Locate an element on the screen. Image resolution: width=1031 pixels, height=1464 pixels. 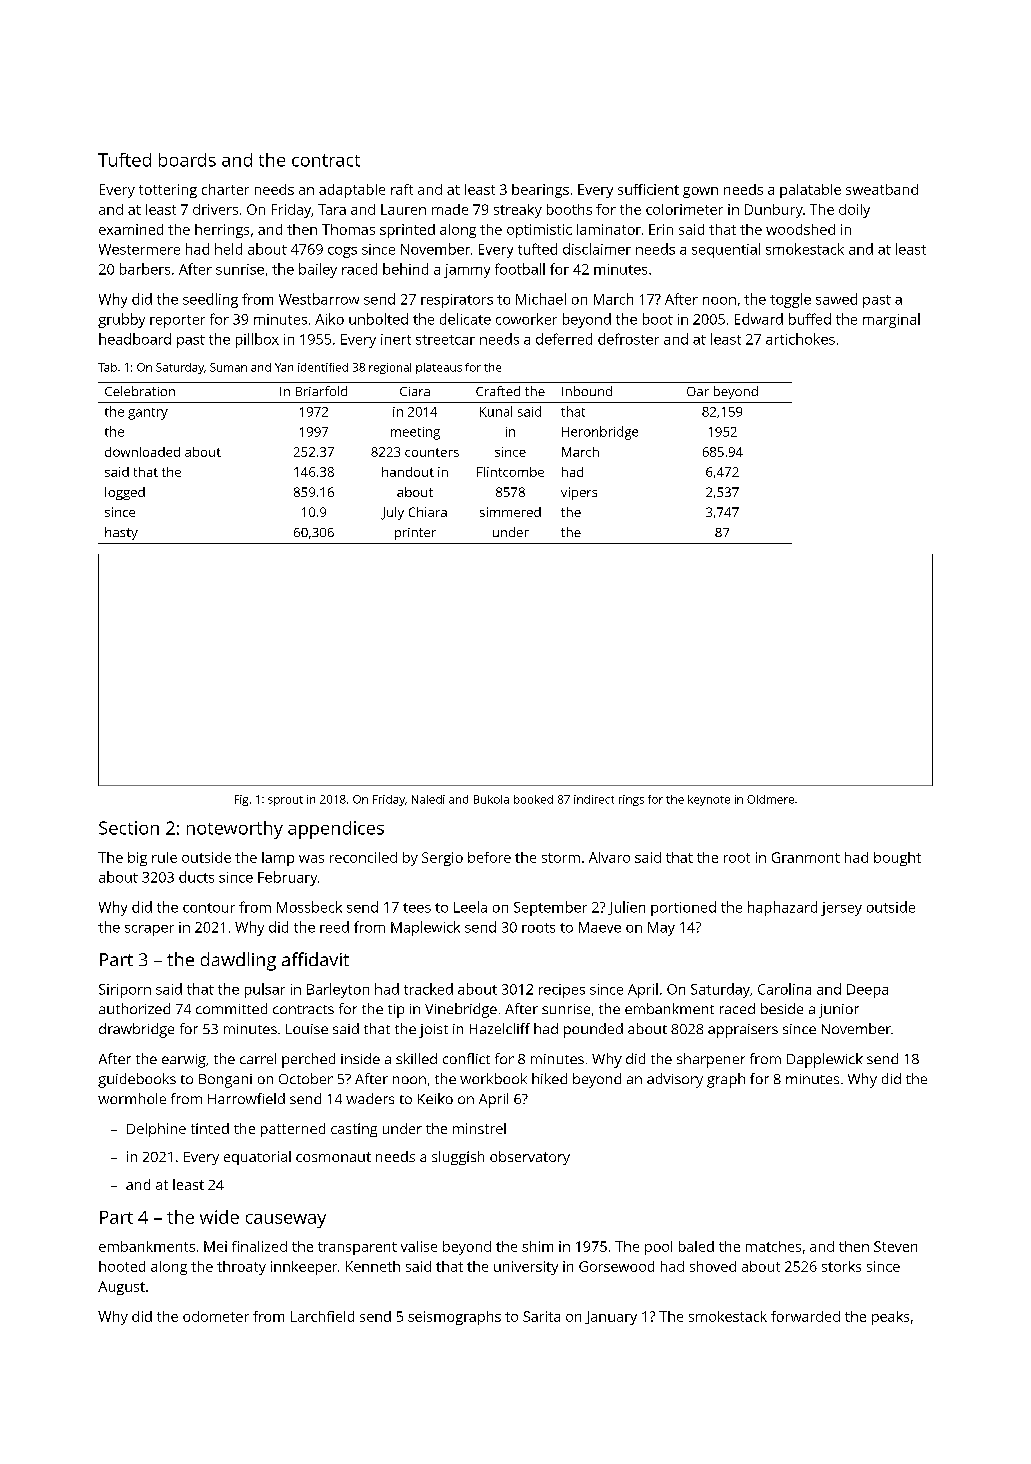
artichokes is located at coordinates (800, 339).
